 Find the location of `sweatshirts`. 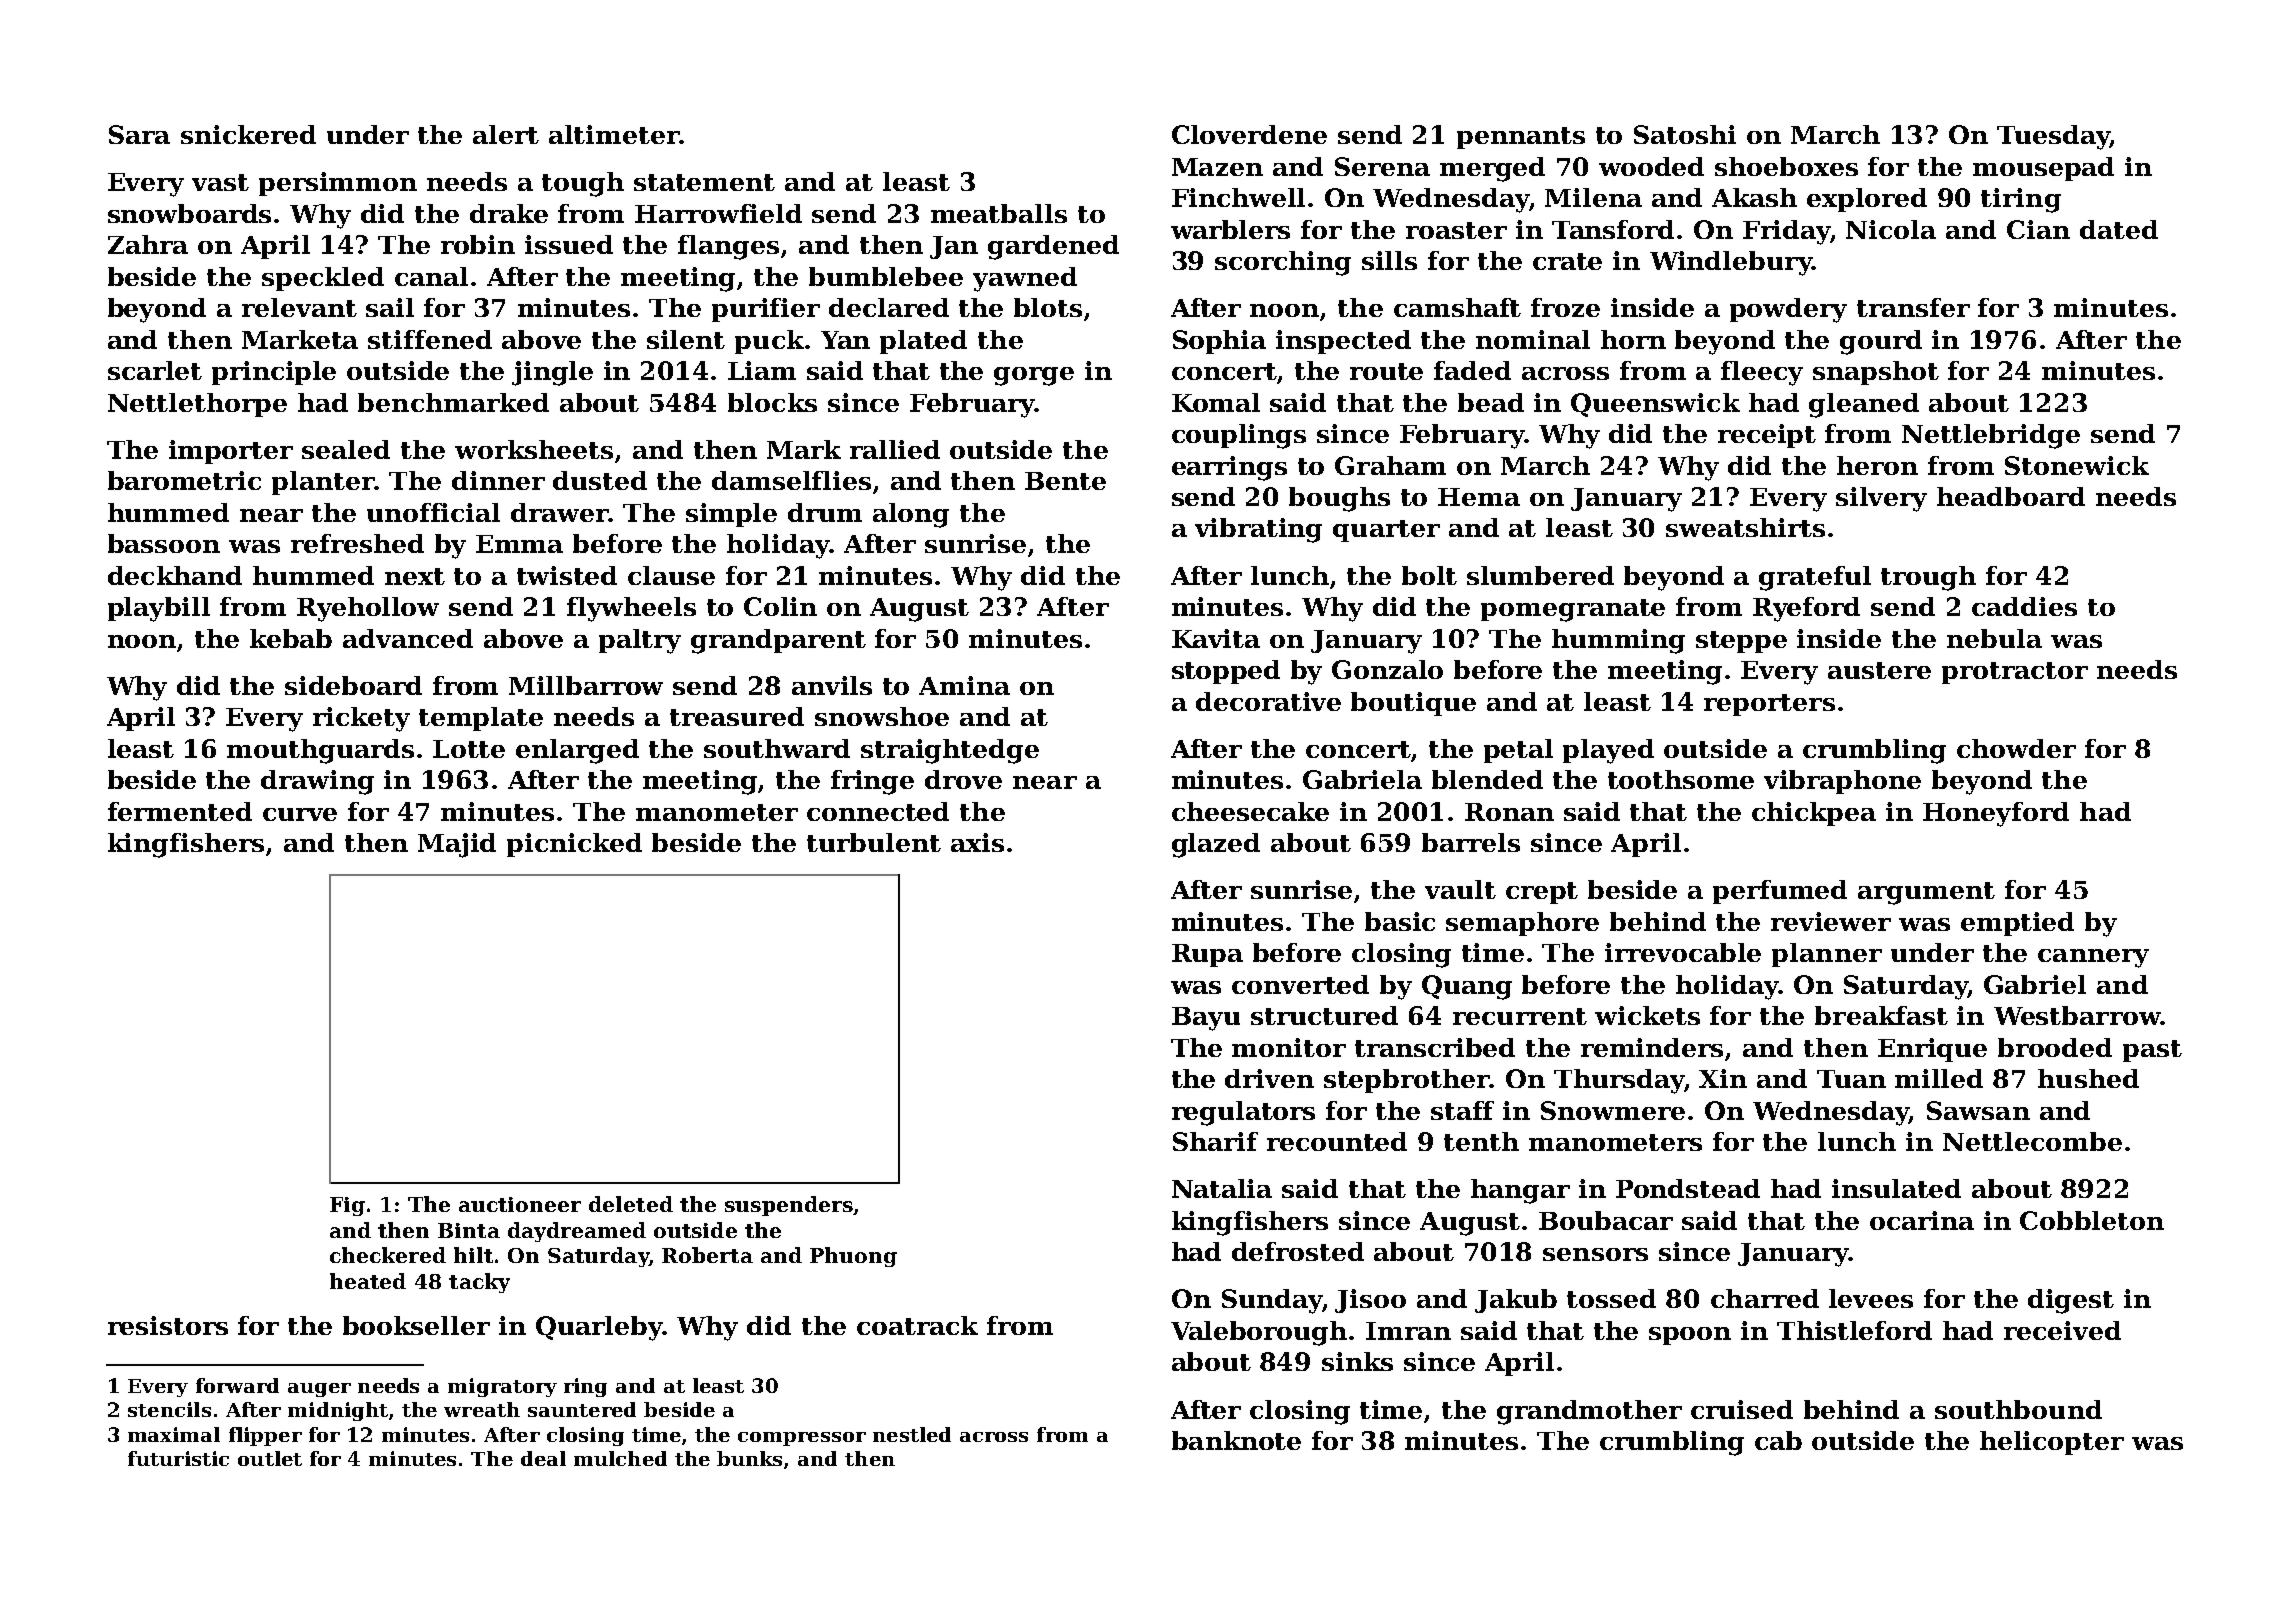

sweatshirts is located at coordinates (1745, 527).
